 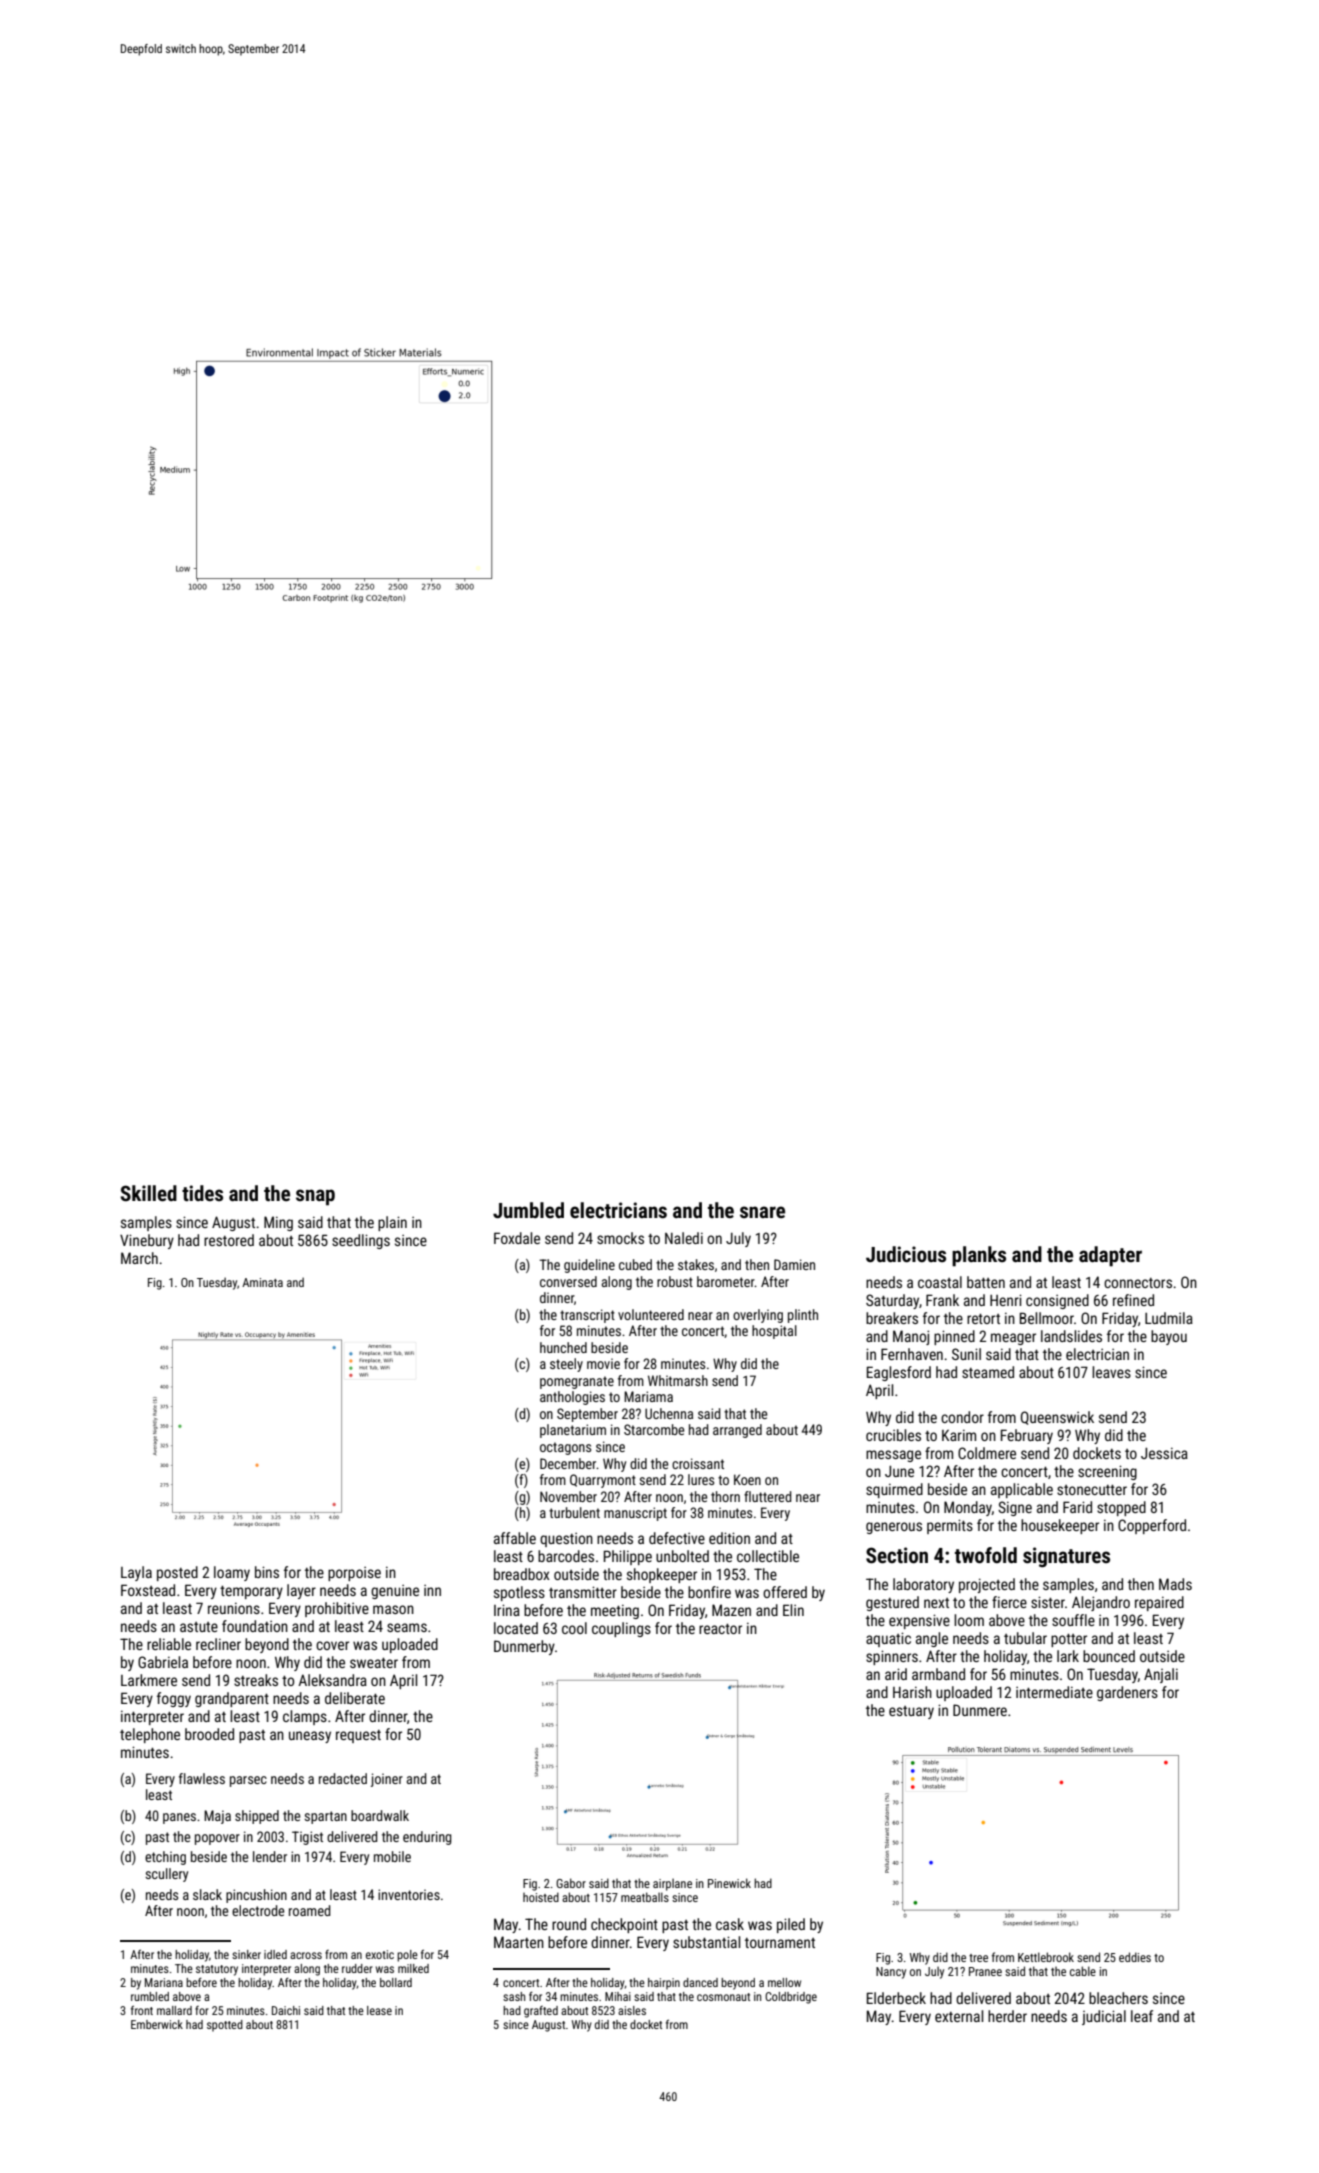 What do you see at coordinates (762, 1212) in the page?
I see `snare` at bounding box center [762, 1212].
